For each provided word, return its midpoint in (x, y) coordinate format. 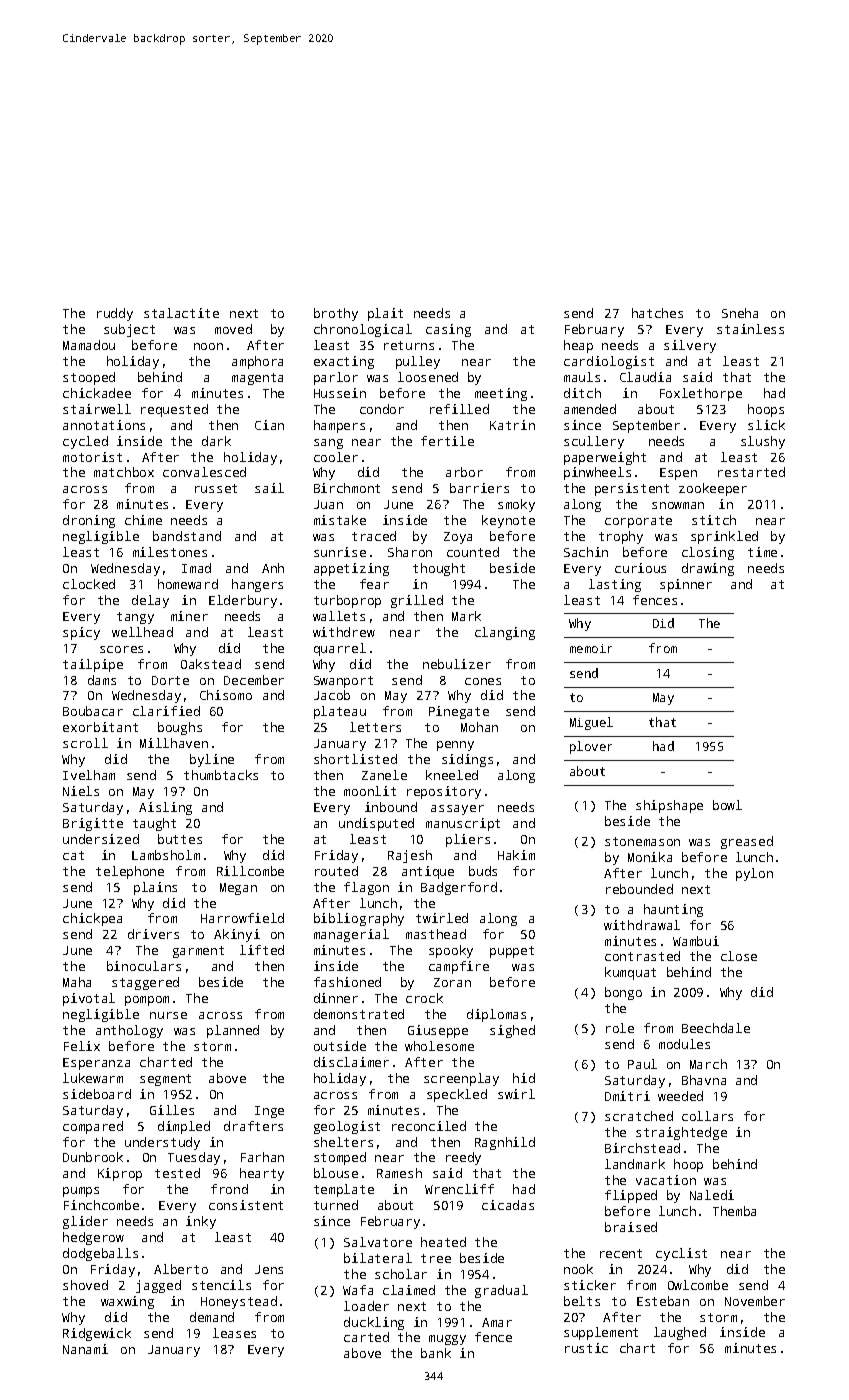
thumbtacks (221, 775)
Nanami (85, 1349)
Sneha (740, 313)
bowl (727, 805)
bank (436, 1353)
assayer (457, 810)
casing (448, 330)
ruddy (115, 314)
